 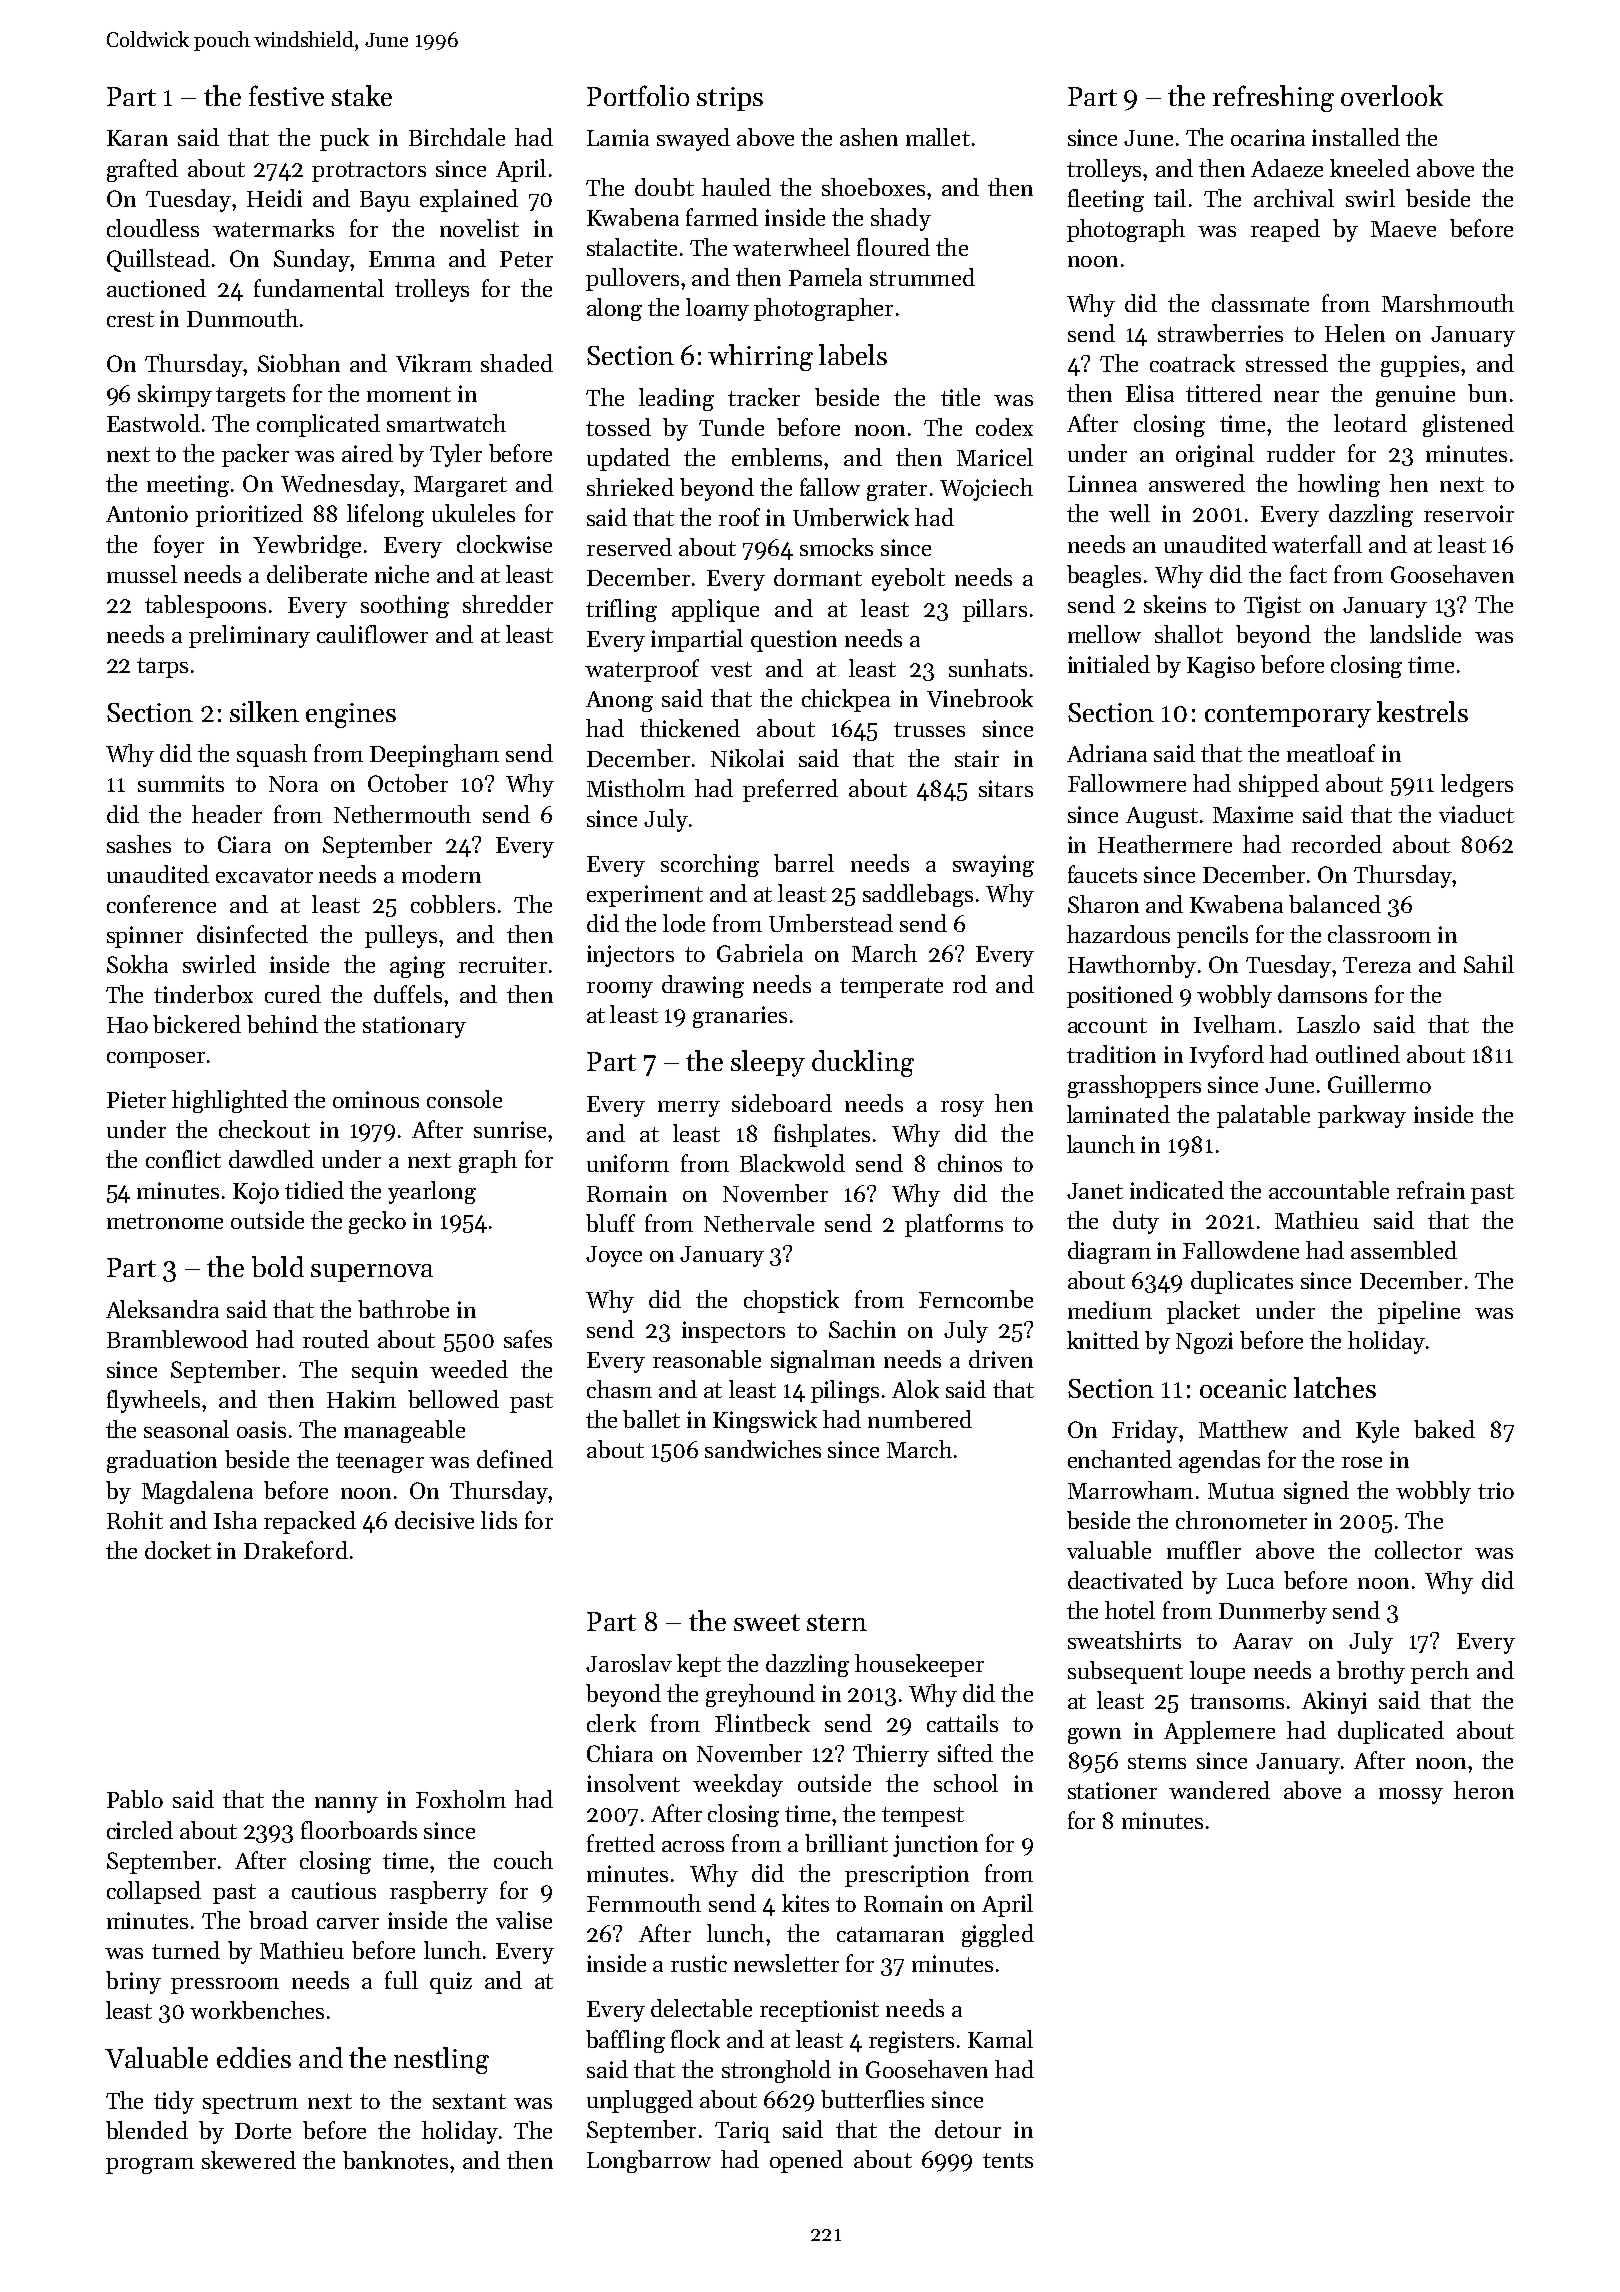 I want to click on enchanted, so click(x=1120, y=1459).
